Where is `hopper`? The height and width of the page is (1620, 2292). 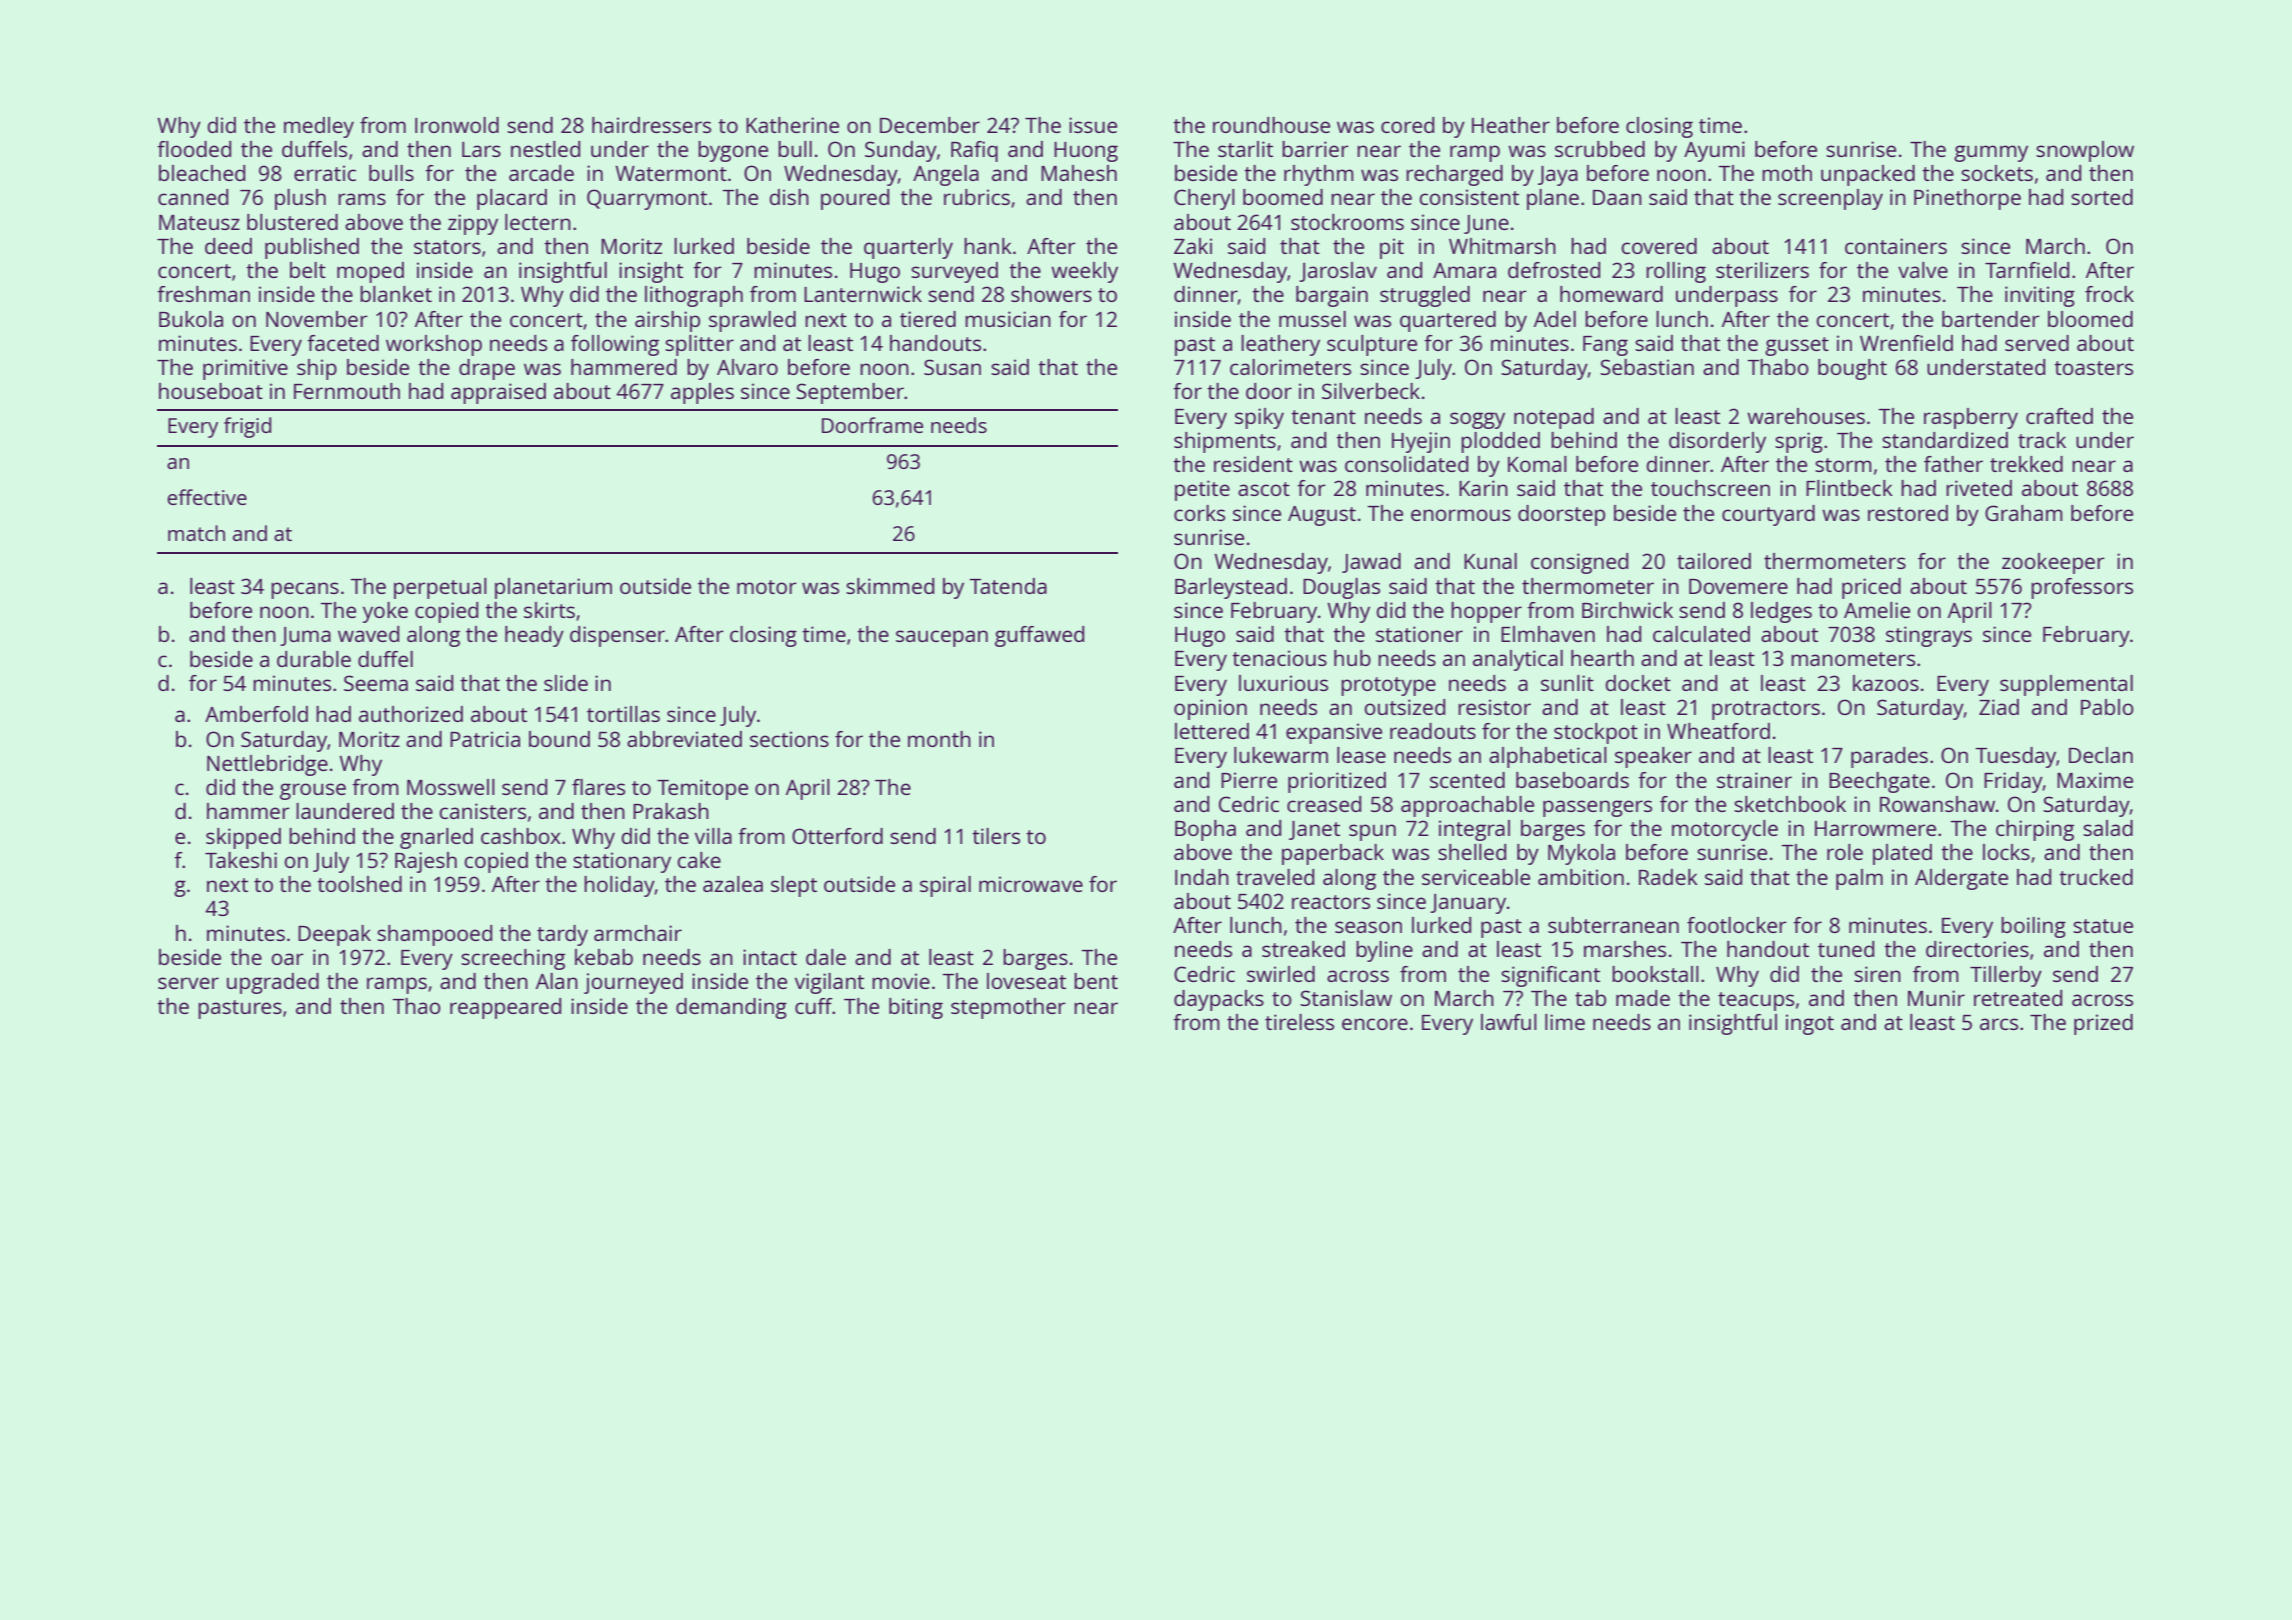 hopper is located at coordinates (1486, 612).
